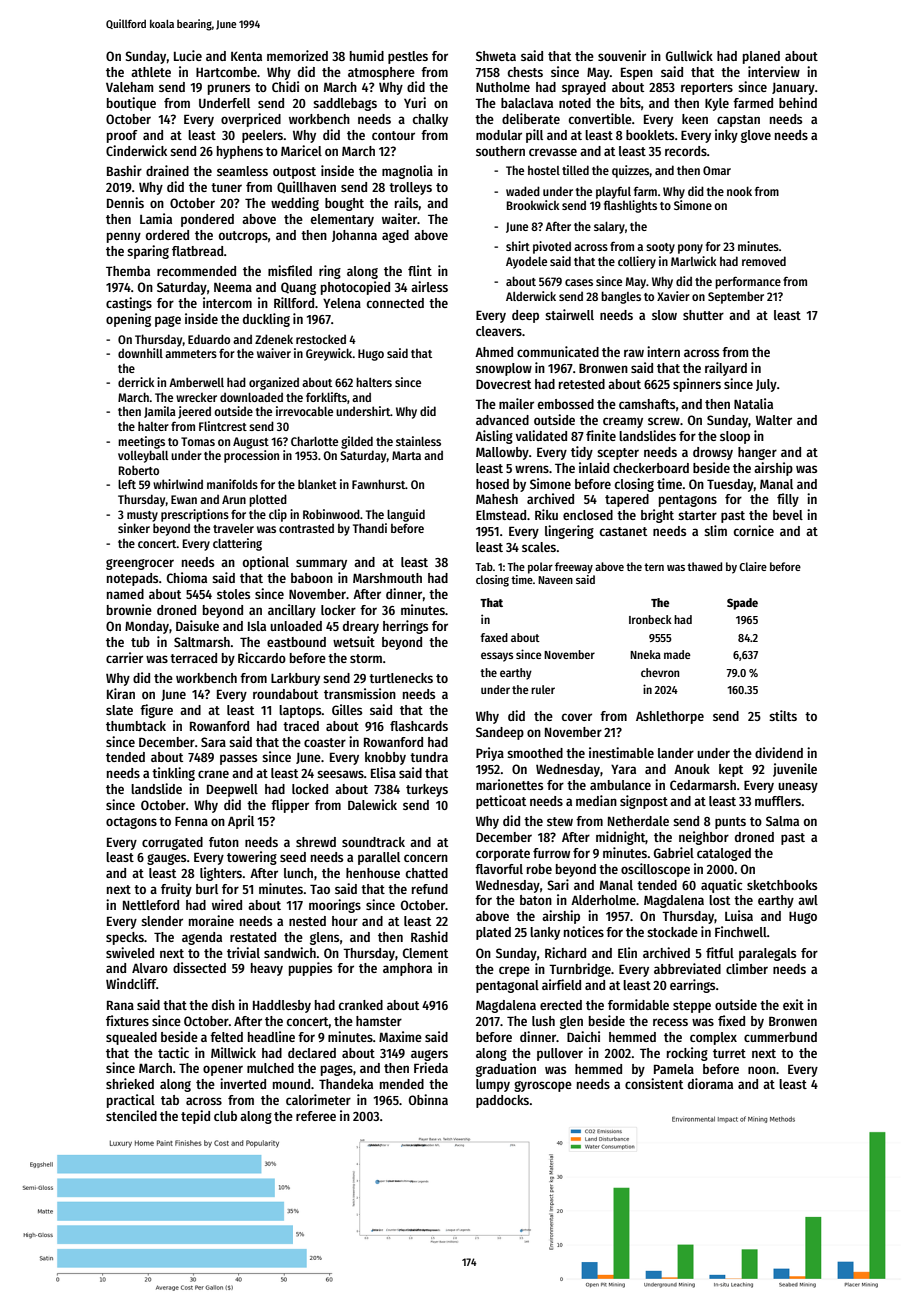 The height and width of the document is (1314, 924). I want to click on Elmstead, so click(501, 515).
